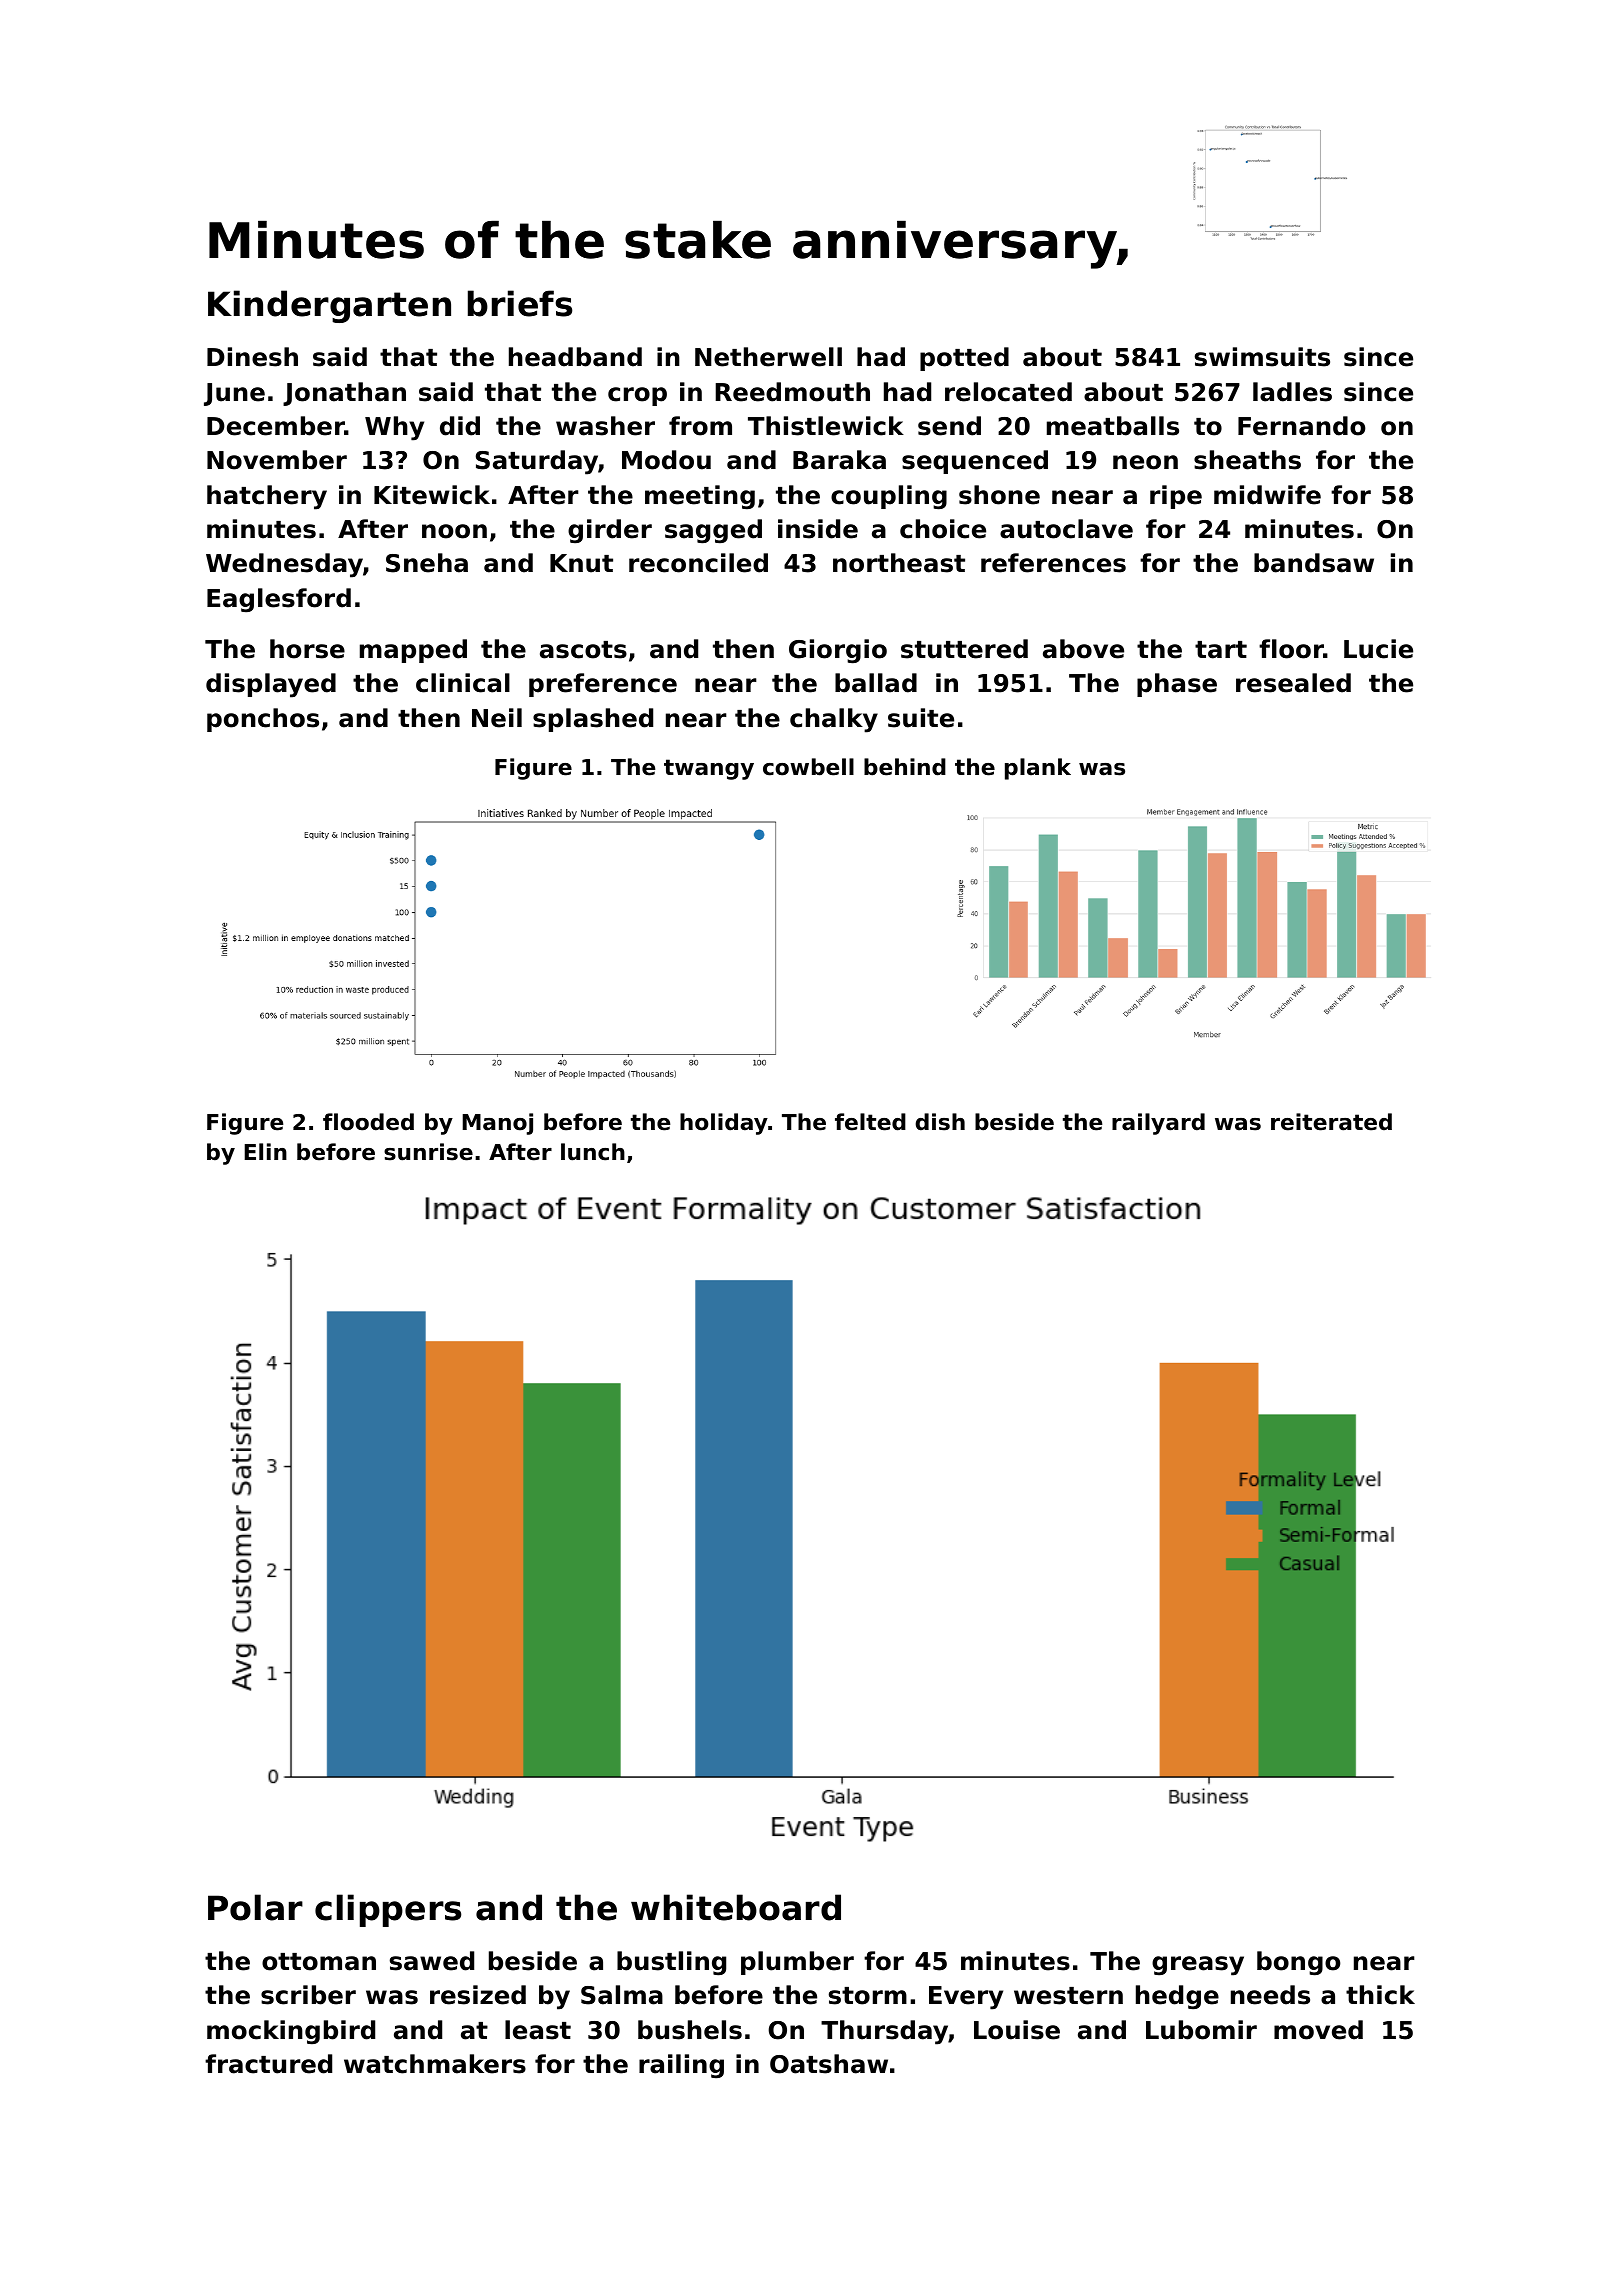  I want to click on ladles, so click(1292, 392).
